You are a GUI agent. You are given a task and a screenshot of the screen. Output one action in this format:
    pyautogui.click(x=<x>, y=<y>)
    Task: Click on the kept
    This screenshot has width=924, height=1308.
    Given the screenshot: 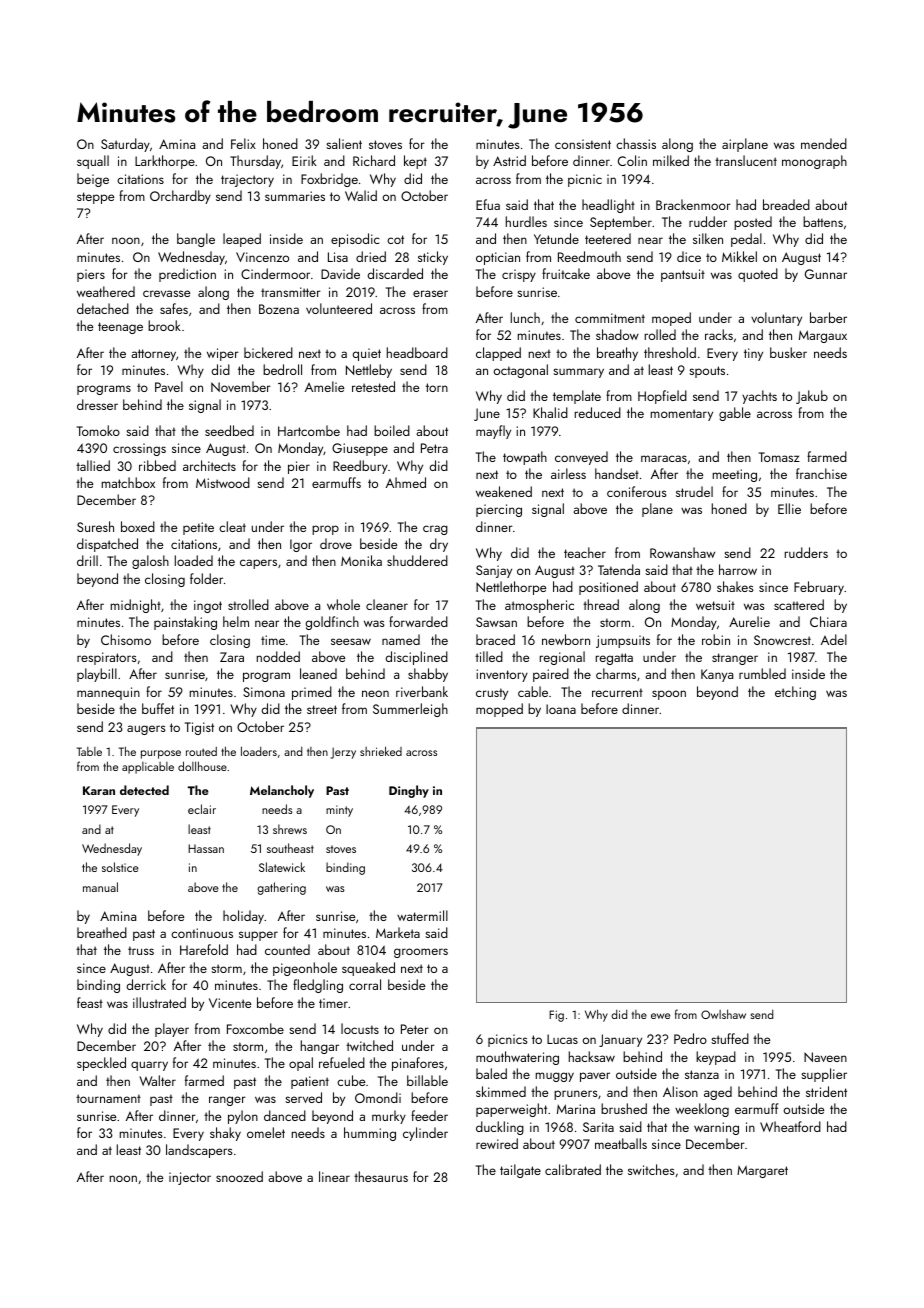 What is the action you would take?
    pyautogui.click(x=415, y=162)
